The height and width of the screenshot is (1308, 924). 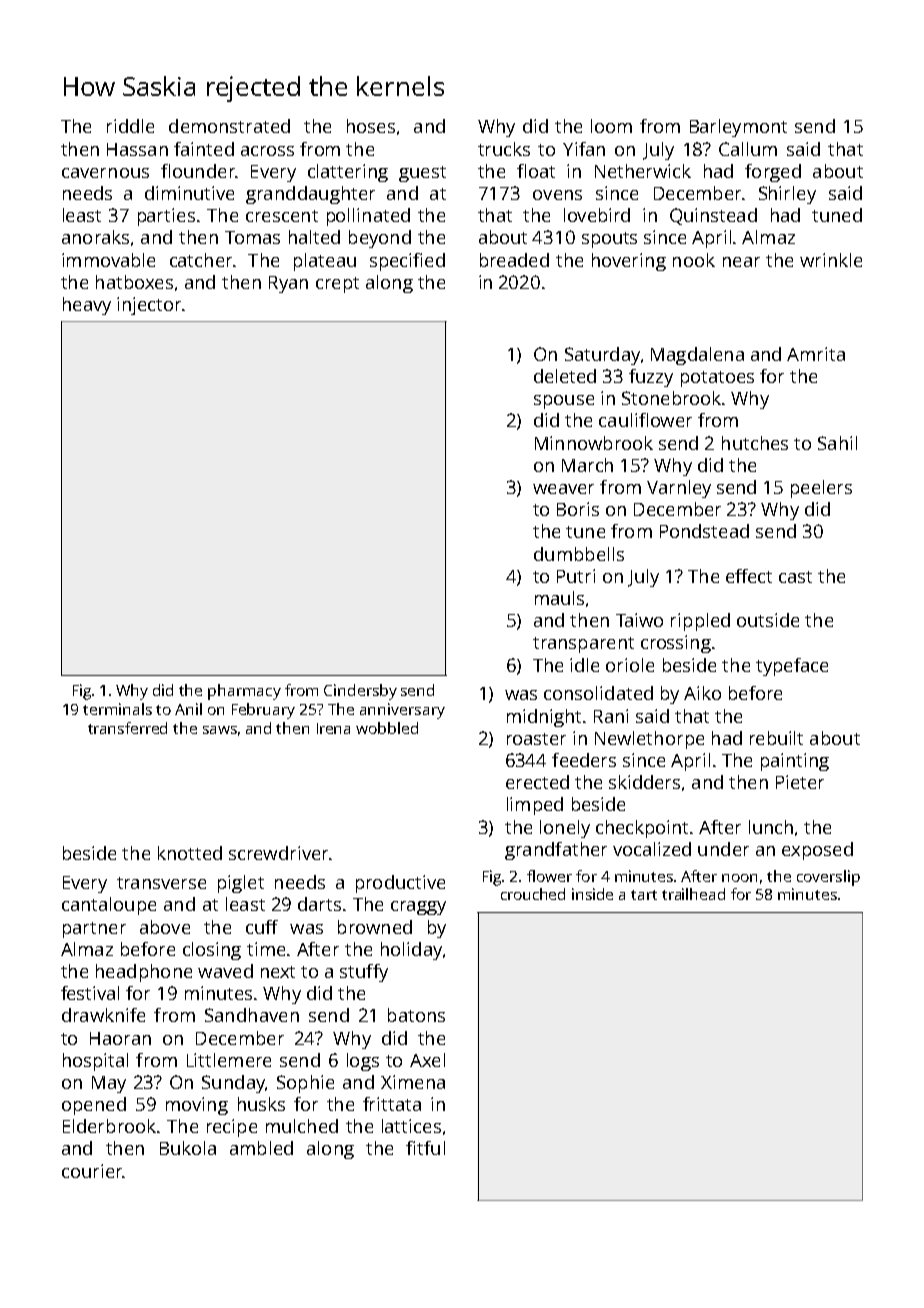 I want to click on injector, so click(x=149, y=306).
